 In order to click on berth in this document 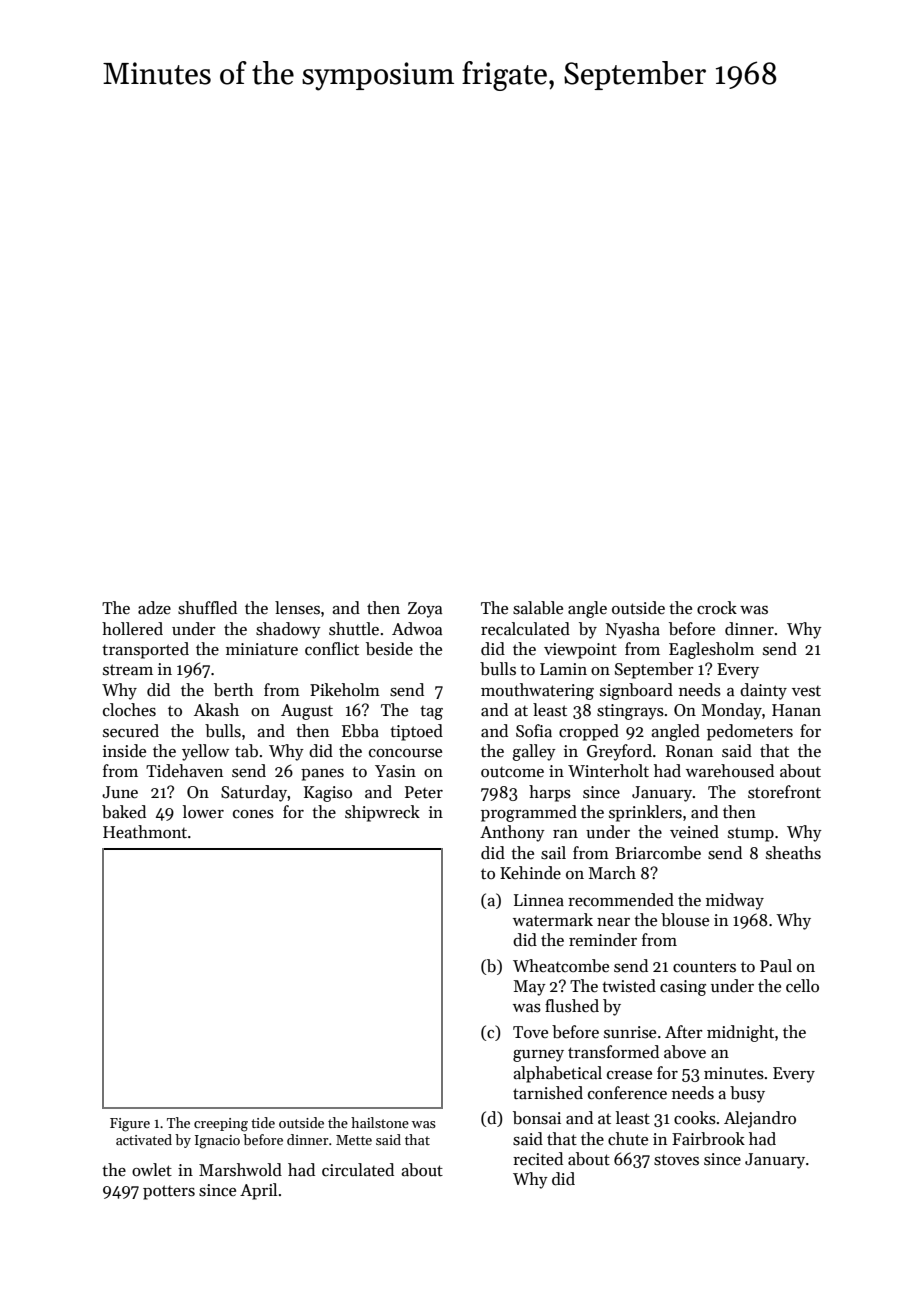, I will do `click(234, 690)`.
